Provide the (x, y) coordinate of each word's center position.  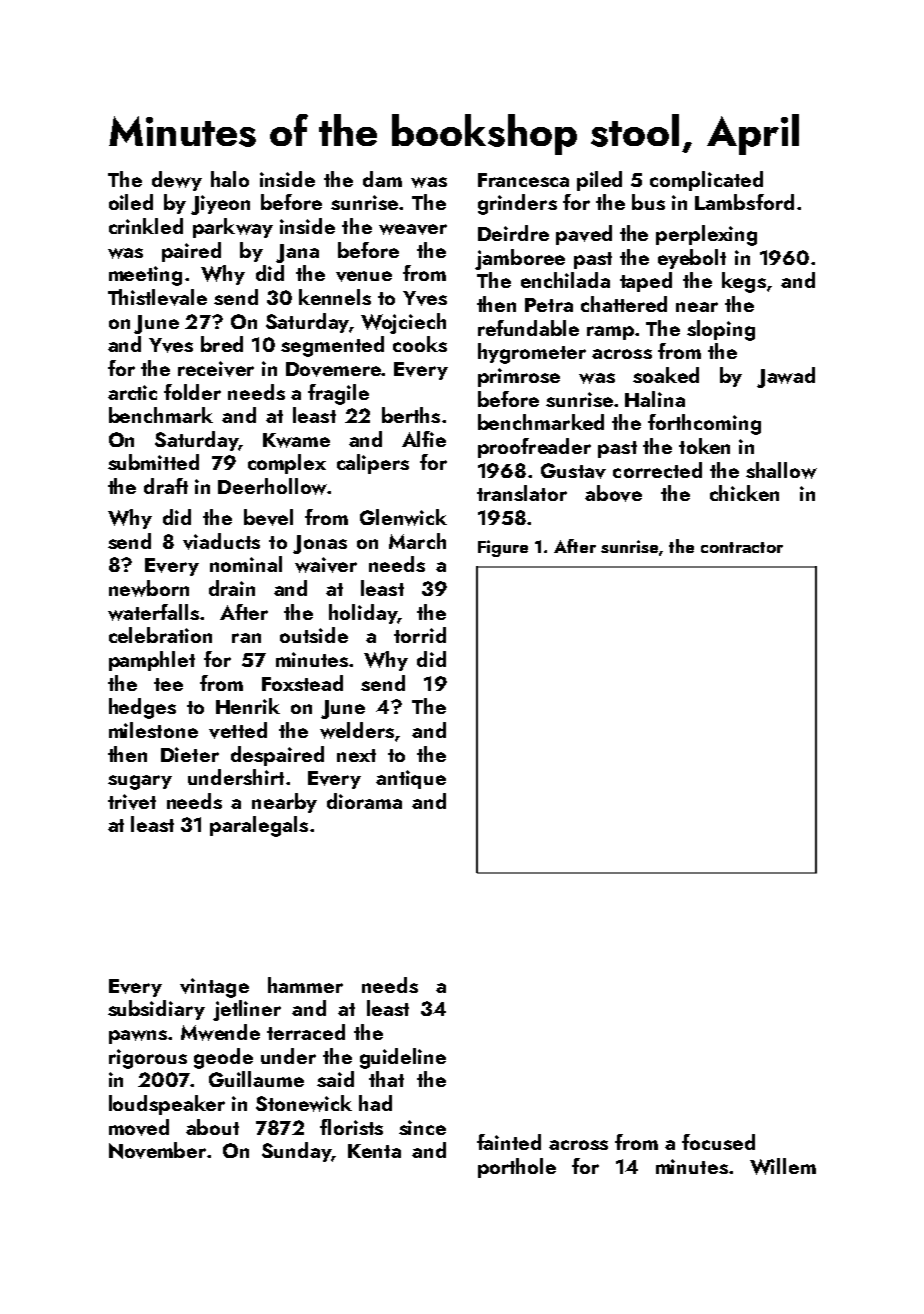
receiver (216, 369)
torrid (420, 635)
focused (718, 1142)
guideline (403, 1058)
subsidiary (156, 1010)
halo (230, 179)
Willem (783, 1166)
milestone (153, 730)
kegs (744, 282)
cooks (420, 344)
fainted (509, 1142)
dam (382, 179)
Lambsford (744, 202)
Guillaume (256, 1079)
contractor (742, 547)
